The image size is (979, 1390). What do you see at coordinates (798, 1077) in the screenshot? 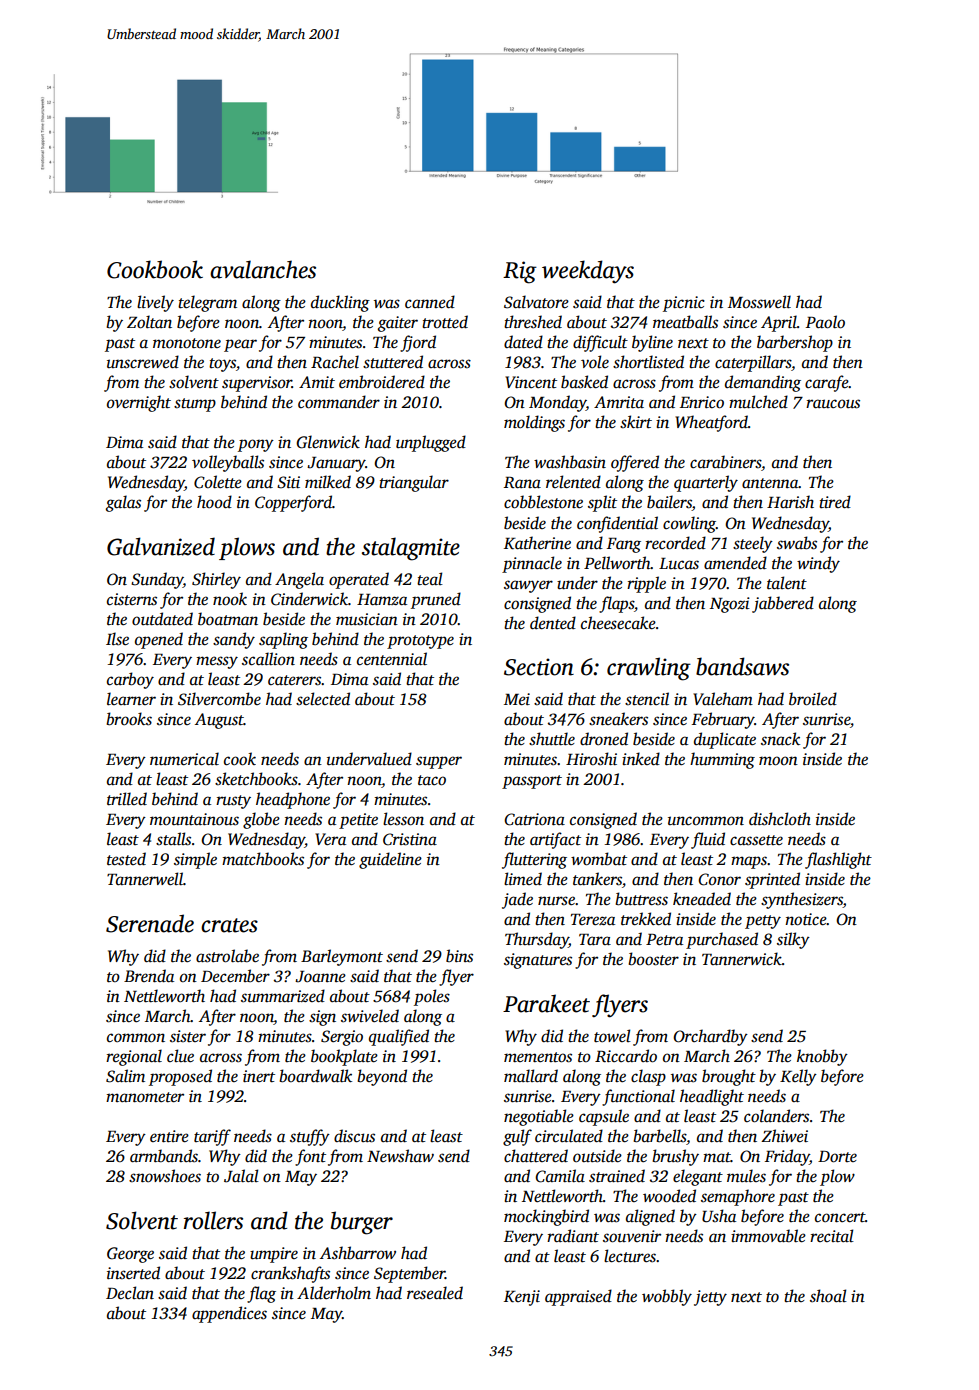
I see `Kelly` at bounding box center [798, 1077].
